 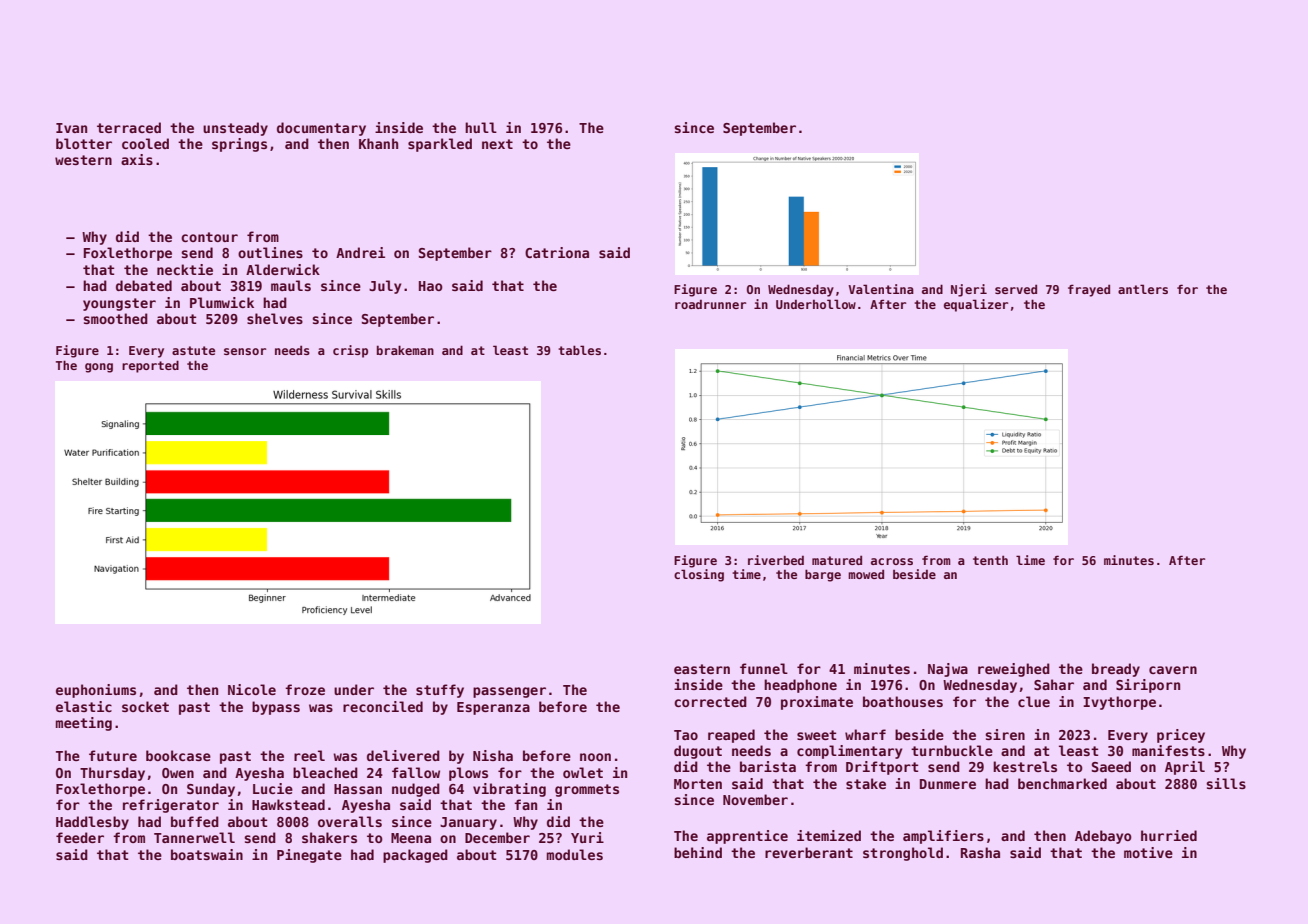 What do you see at coordinates (71, 128) in the screenshot?
I see `Ivan` at bounding box center [71, 128].
